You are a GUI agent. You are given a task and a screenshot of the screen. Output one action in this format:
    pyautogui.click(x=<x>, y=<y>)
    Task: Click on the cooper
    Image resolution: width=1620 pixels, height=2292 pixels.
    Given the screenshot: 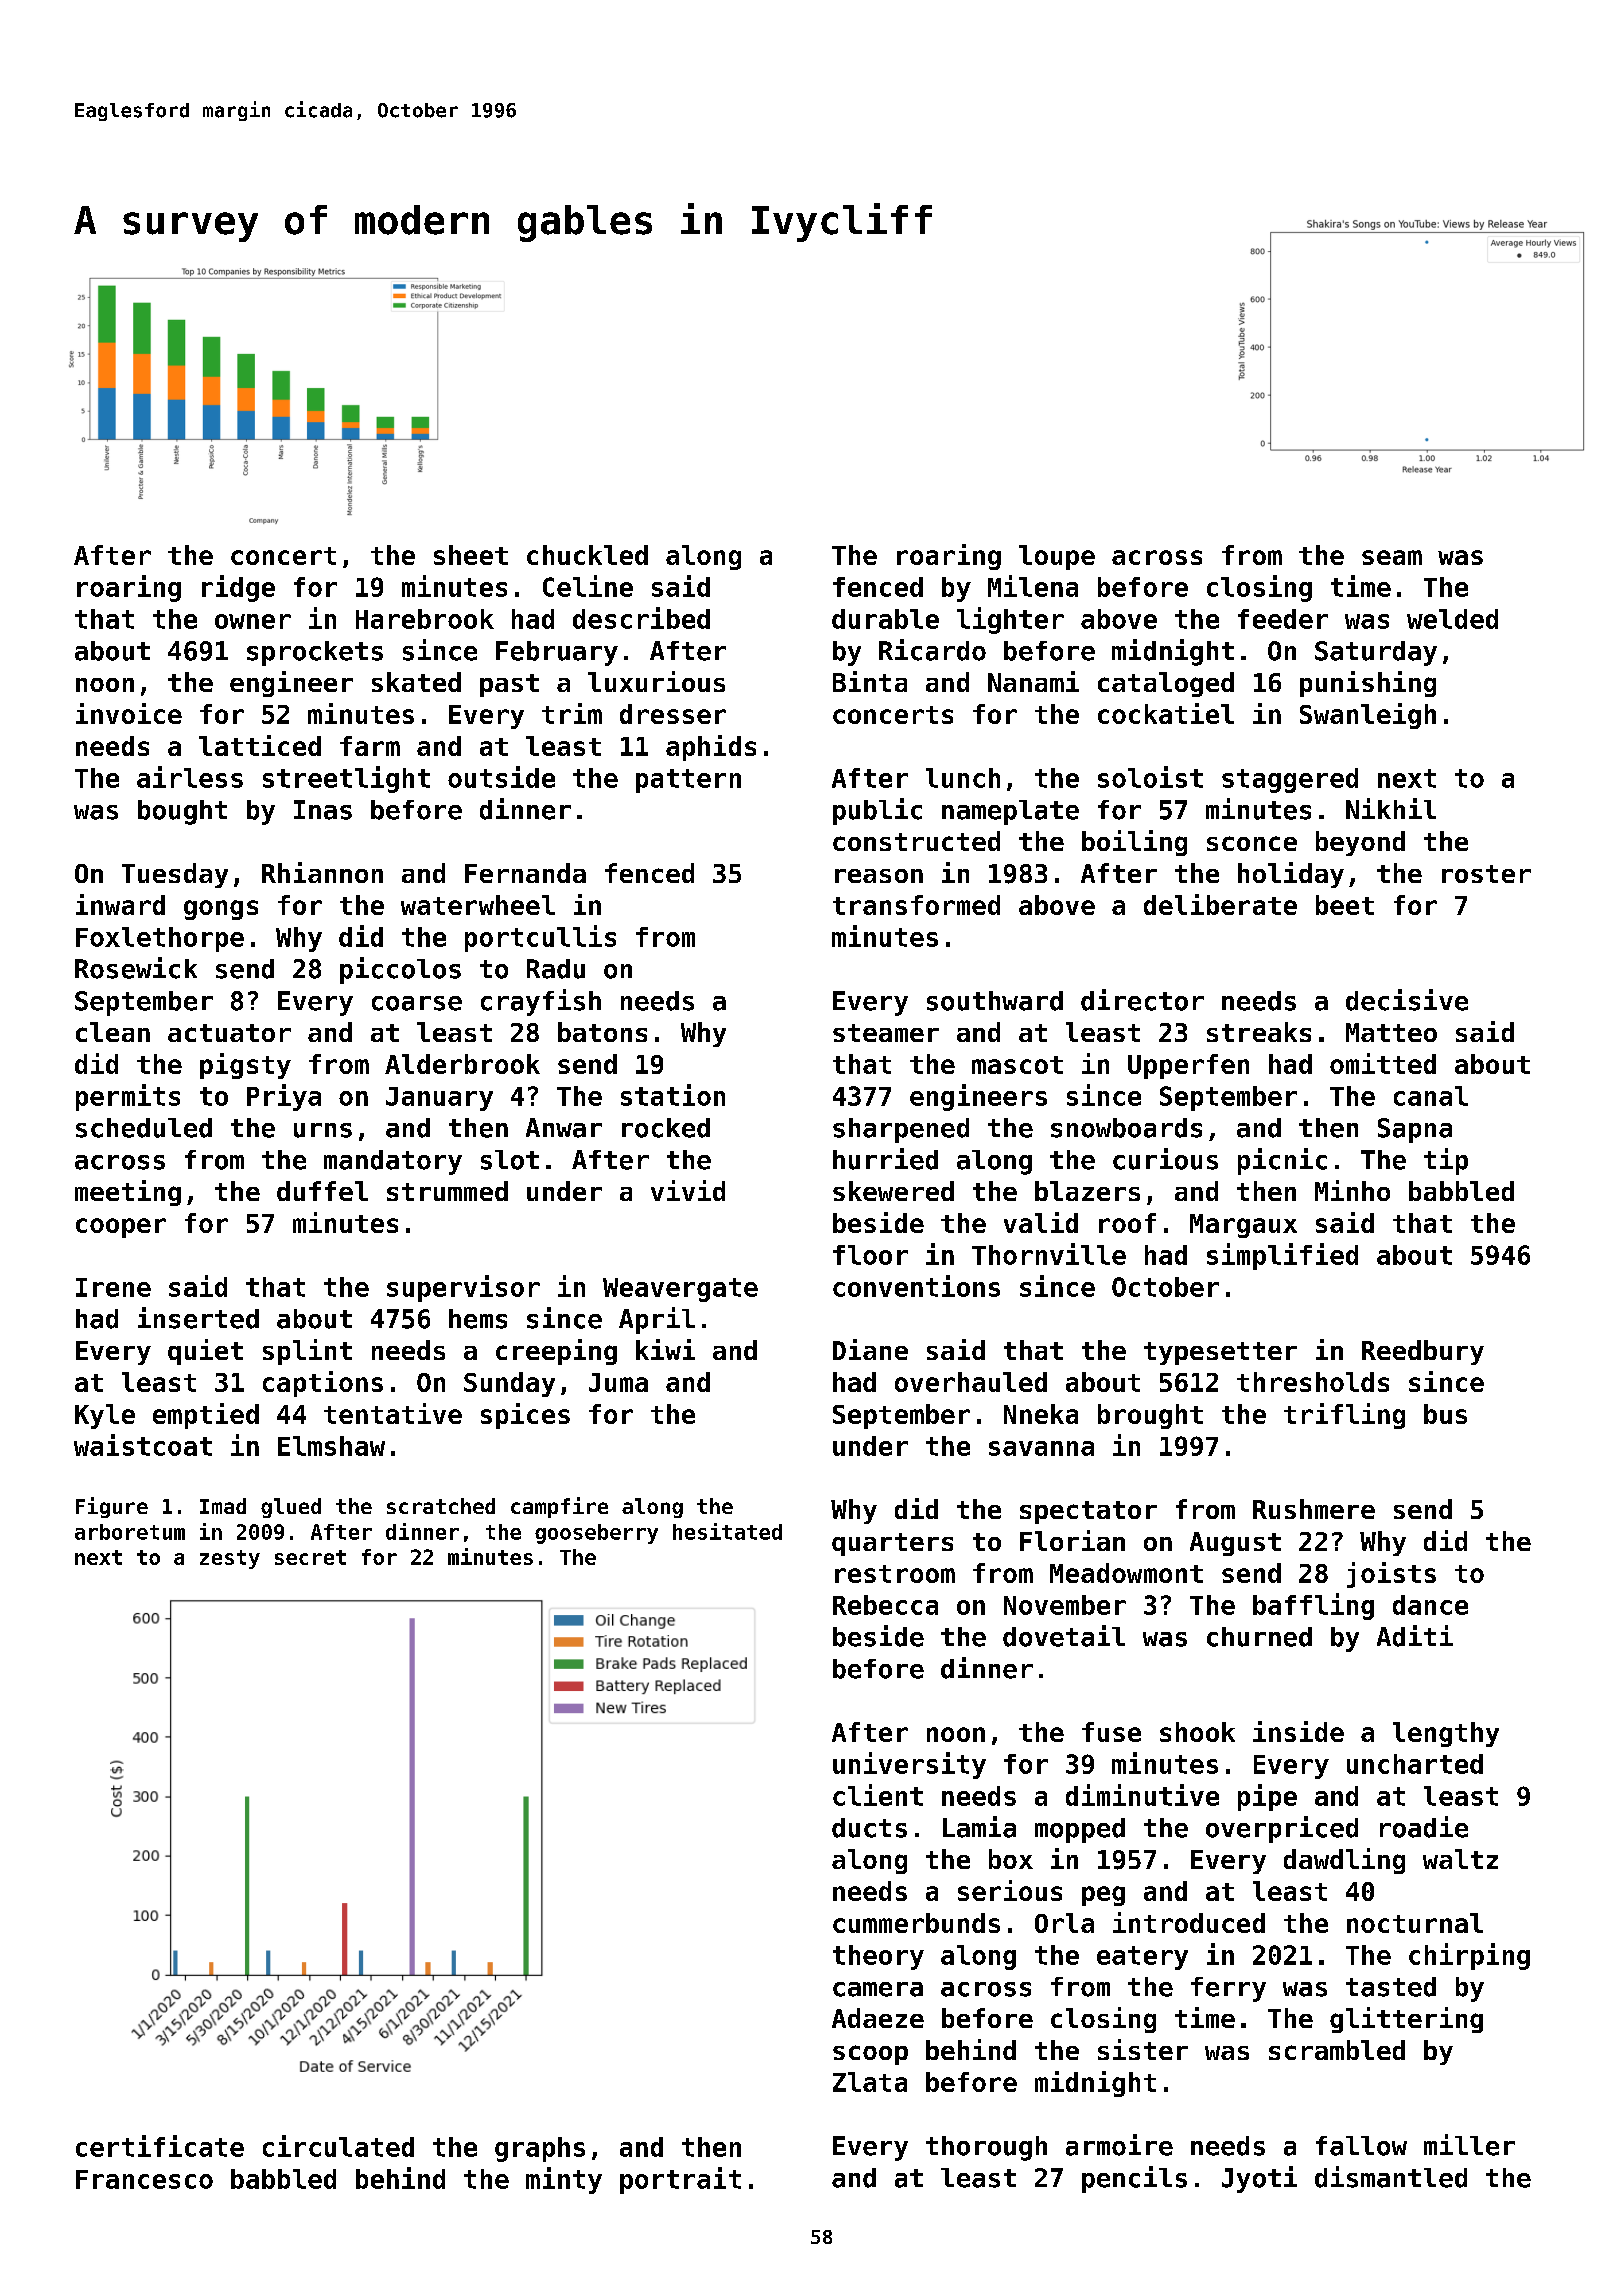 What is the action you would take?
    pyautogui.click(x=121, y=1228)
